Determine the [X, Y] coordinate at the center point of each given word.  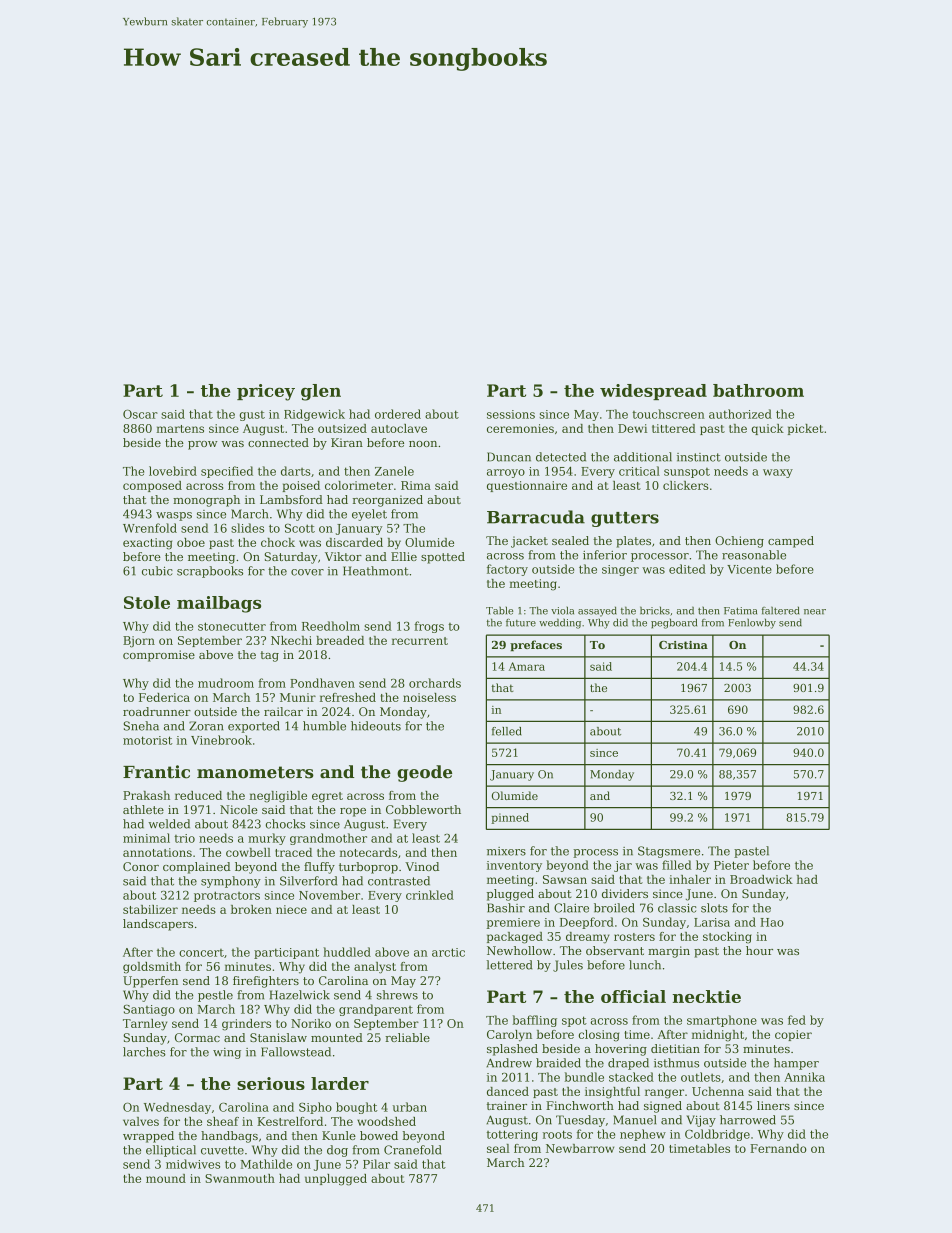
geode [424, 773]
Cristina [683, 645]
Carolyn [509, 1036]
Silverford [308, 881]
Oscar [140, 414]
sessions [511, 414]
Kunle [339, 1135]
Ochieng [739, 542]
